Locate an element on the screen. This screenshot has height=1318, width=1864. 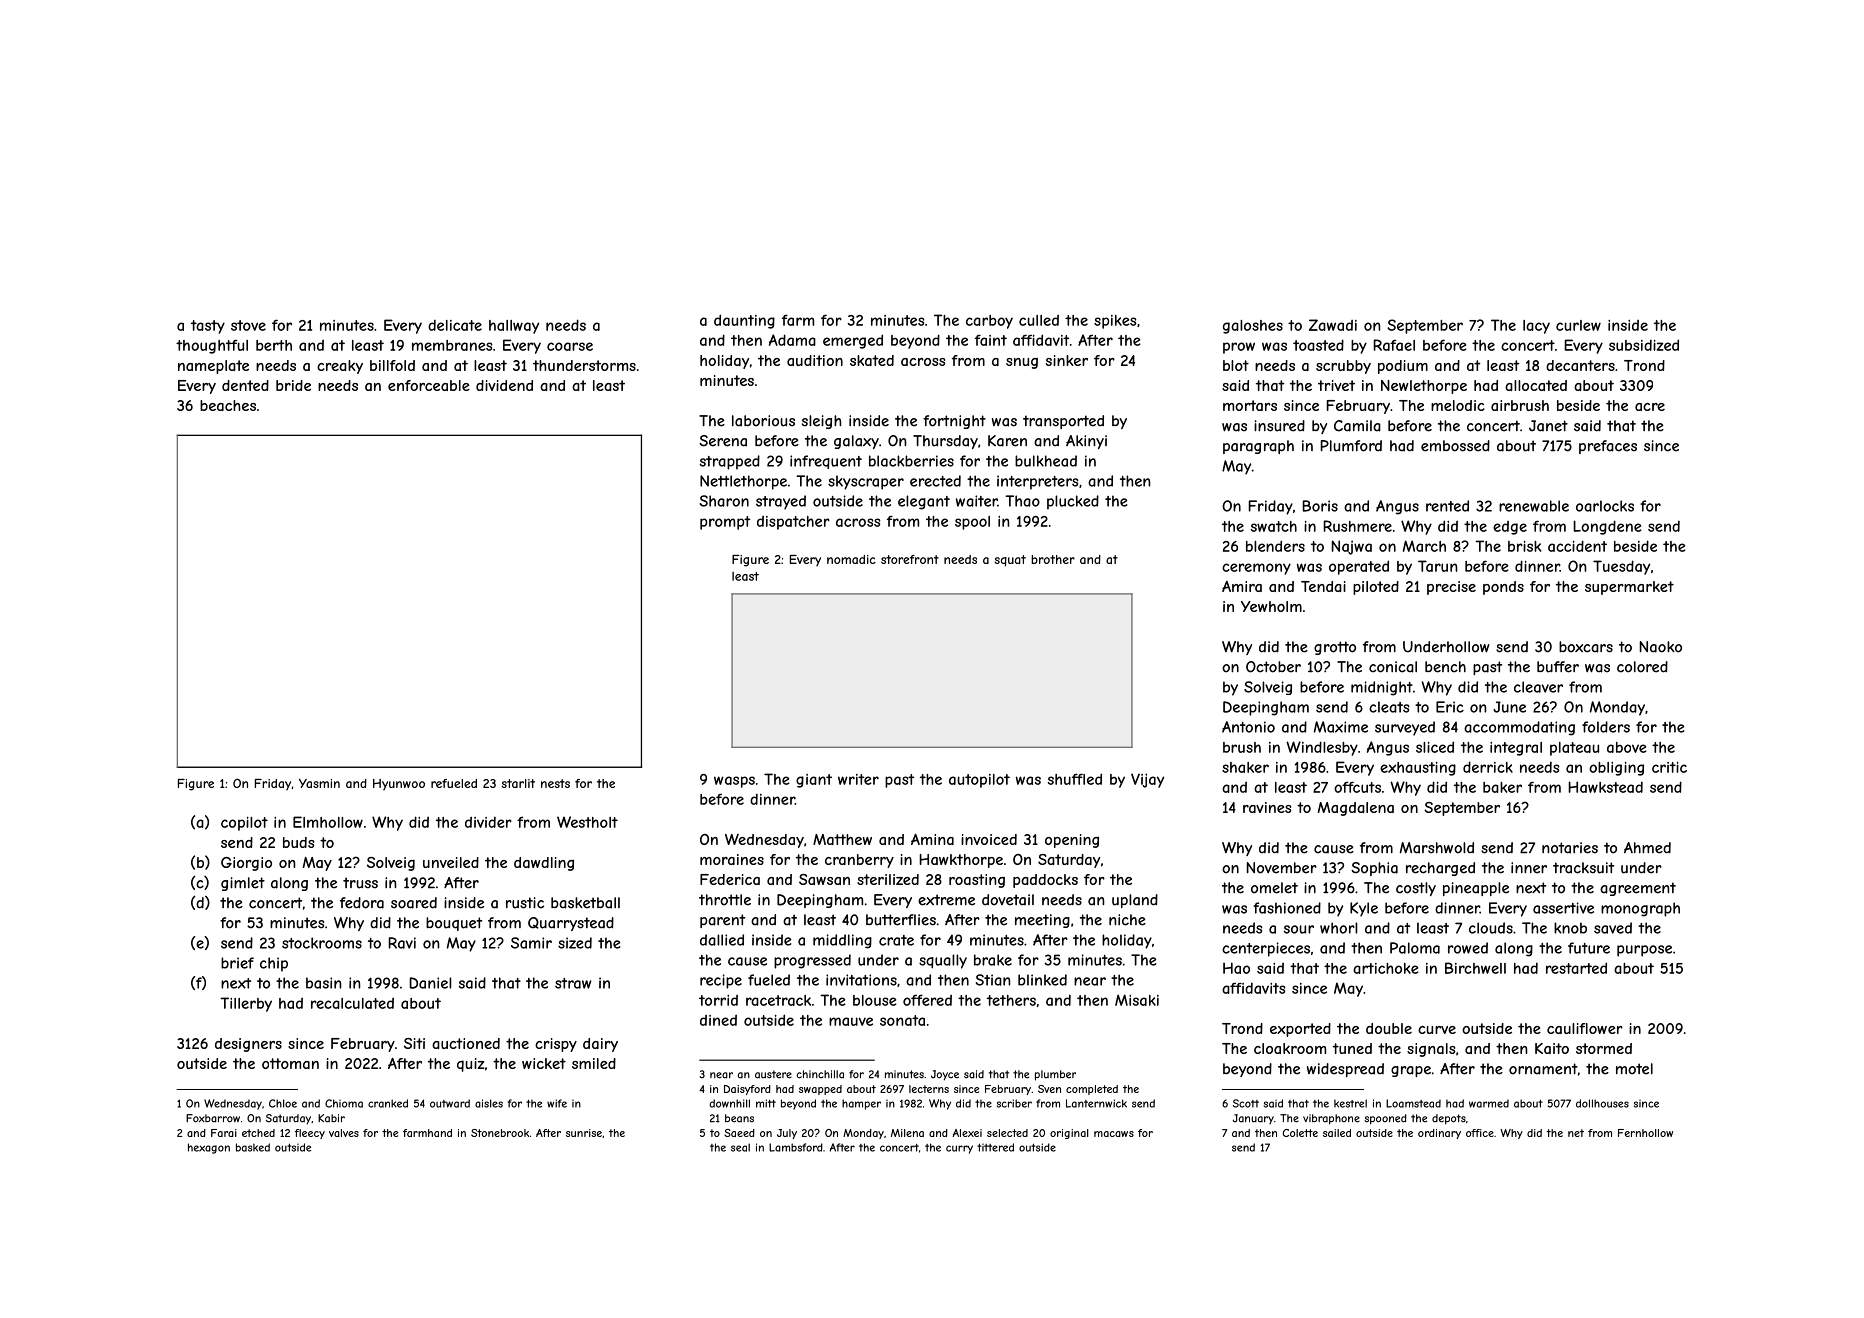
faint is located at coordinates (991, 340).
